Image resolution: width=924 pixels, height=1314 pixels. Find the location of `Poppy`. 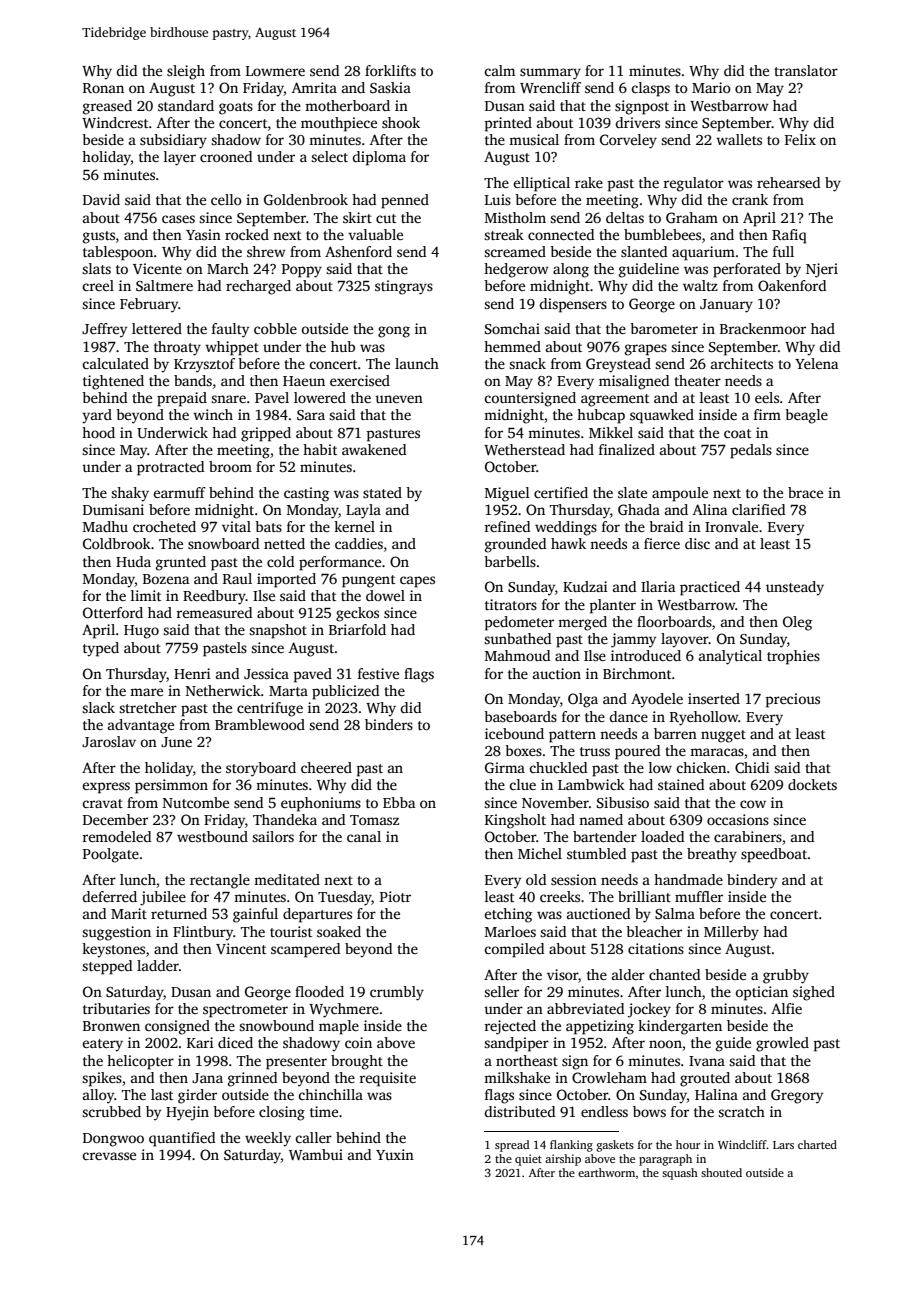

Poppy is located at coordinates (302, 271).
